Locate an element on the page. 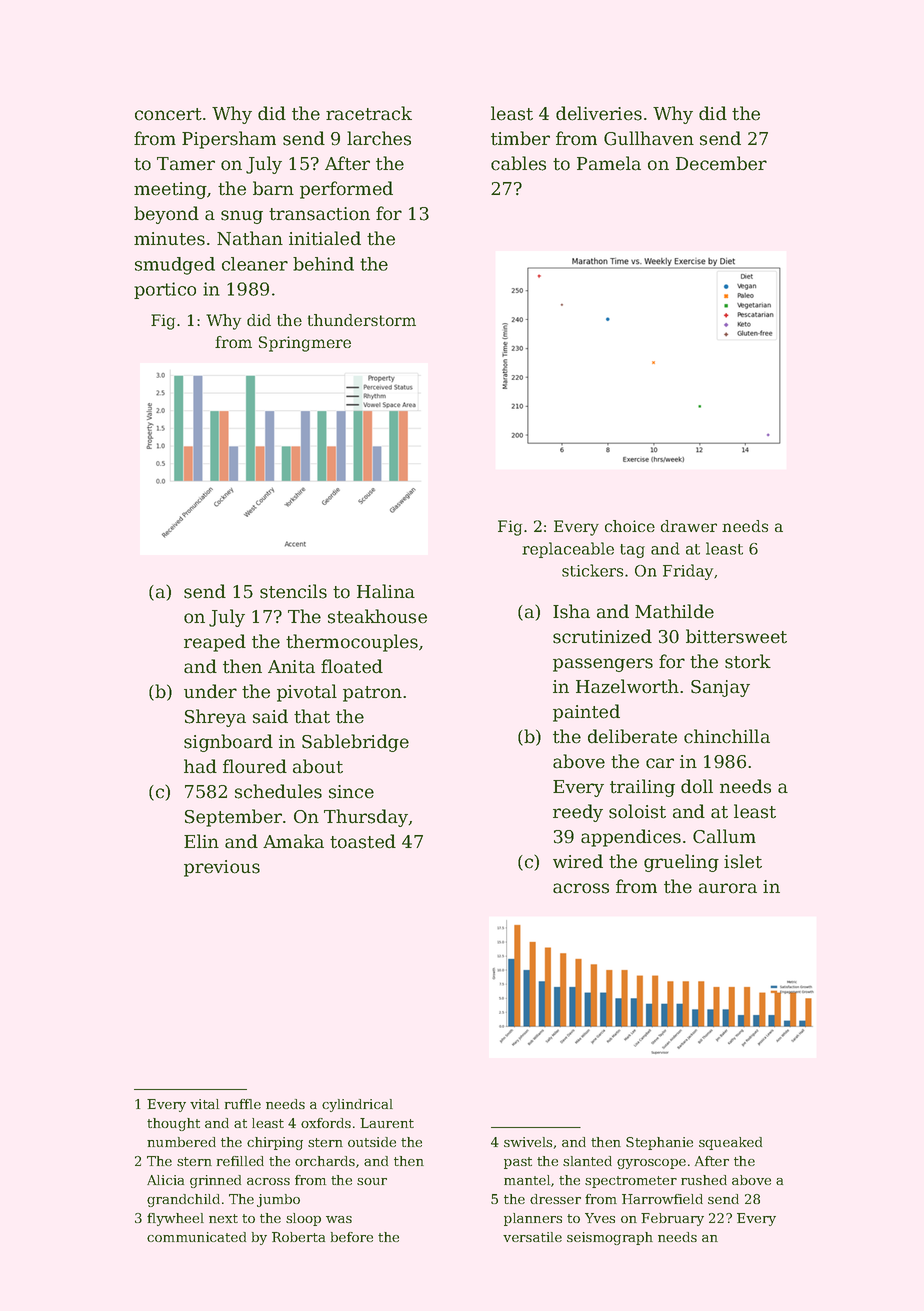 The width and height of the image is (924, 1311). reaped is located at coordinates (215, 643).
